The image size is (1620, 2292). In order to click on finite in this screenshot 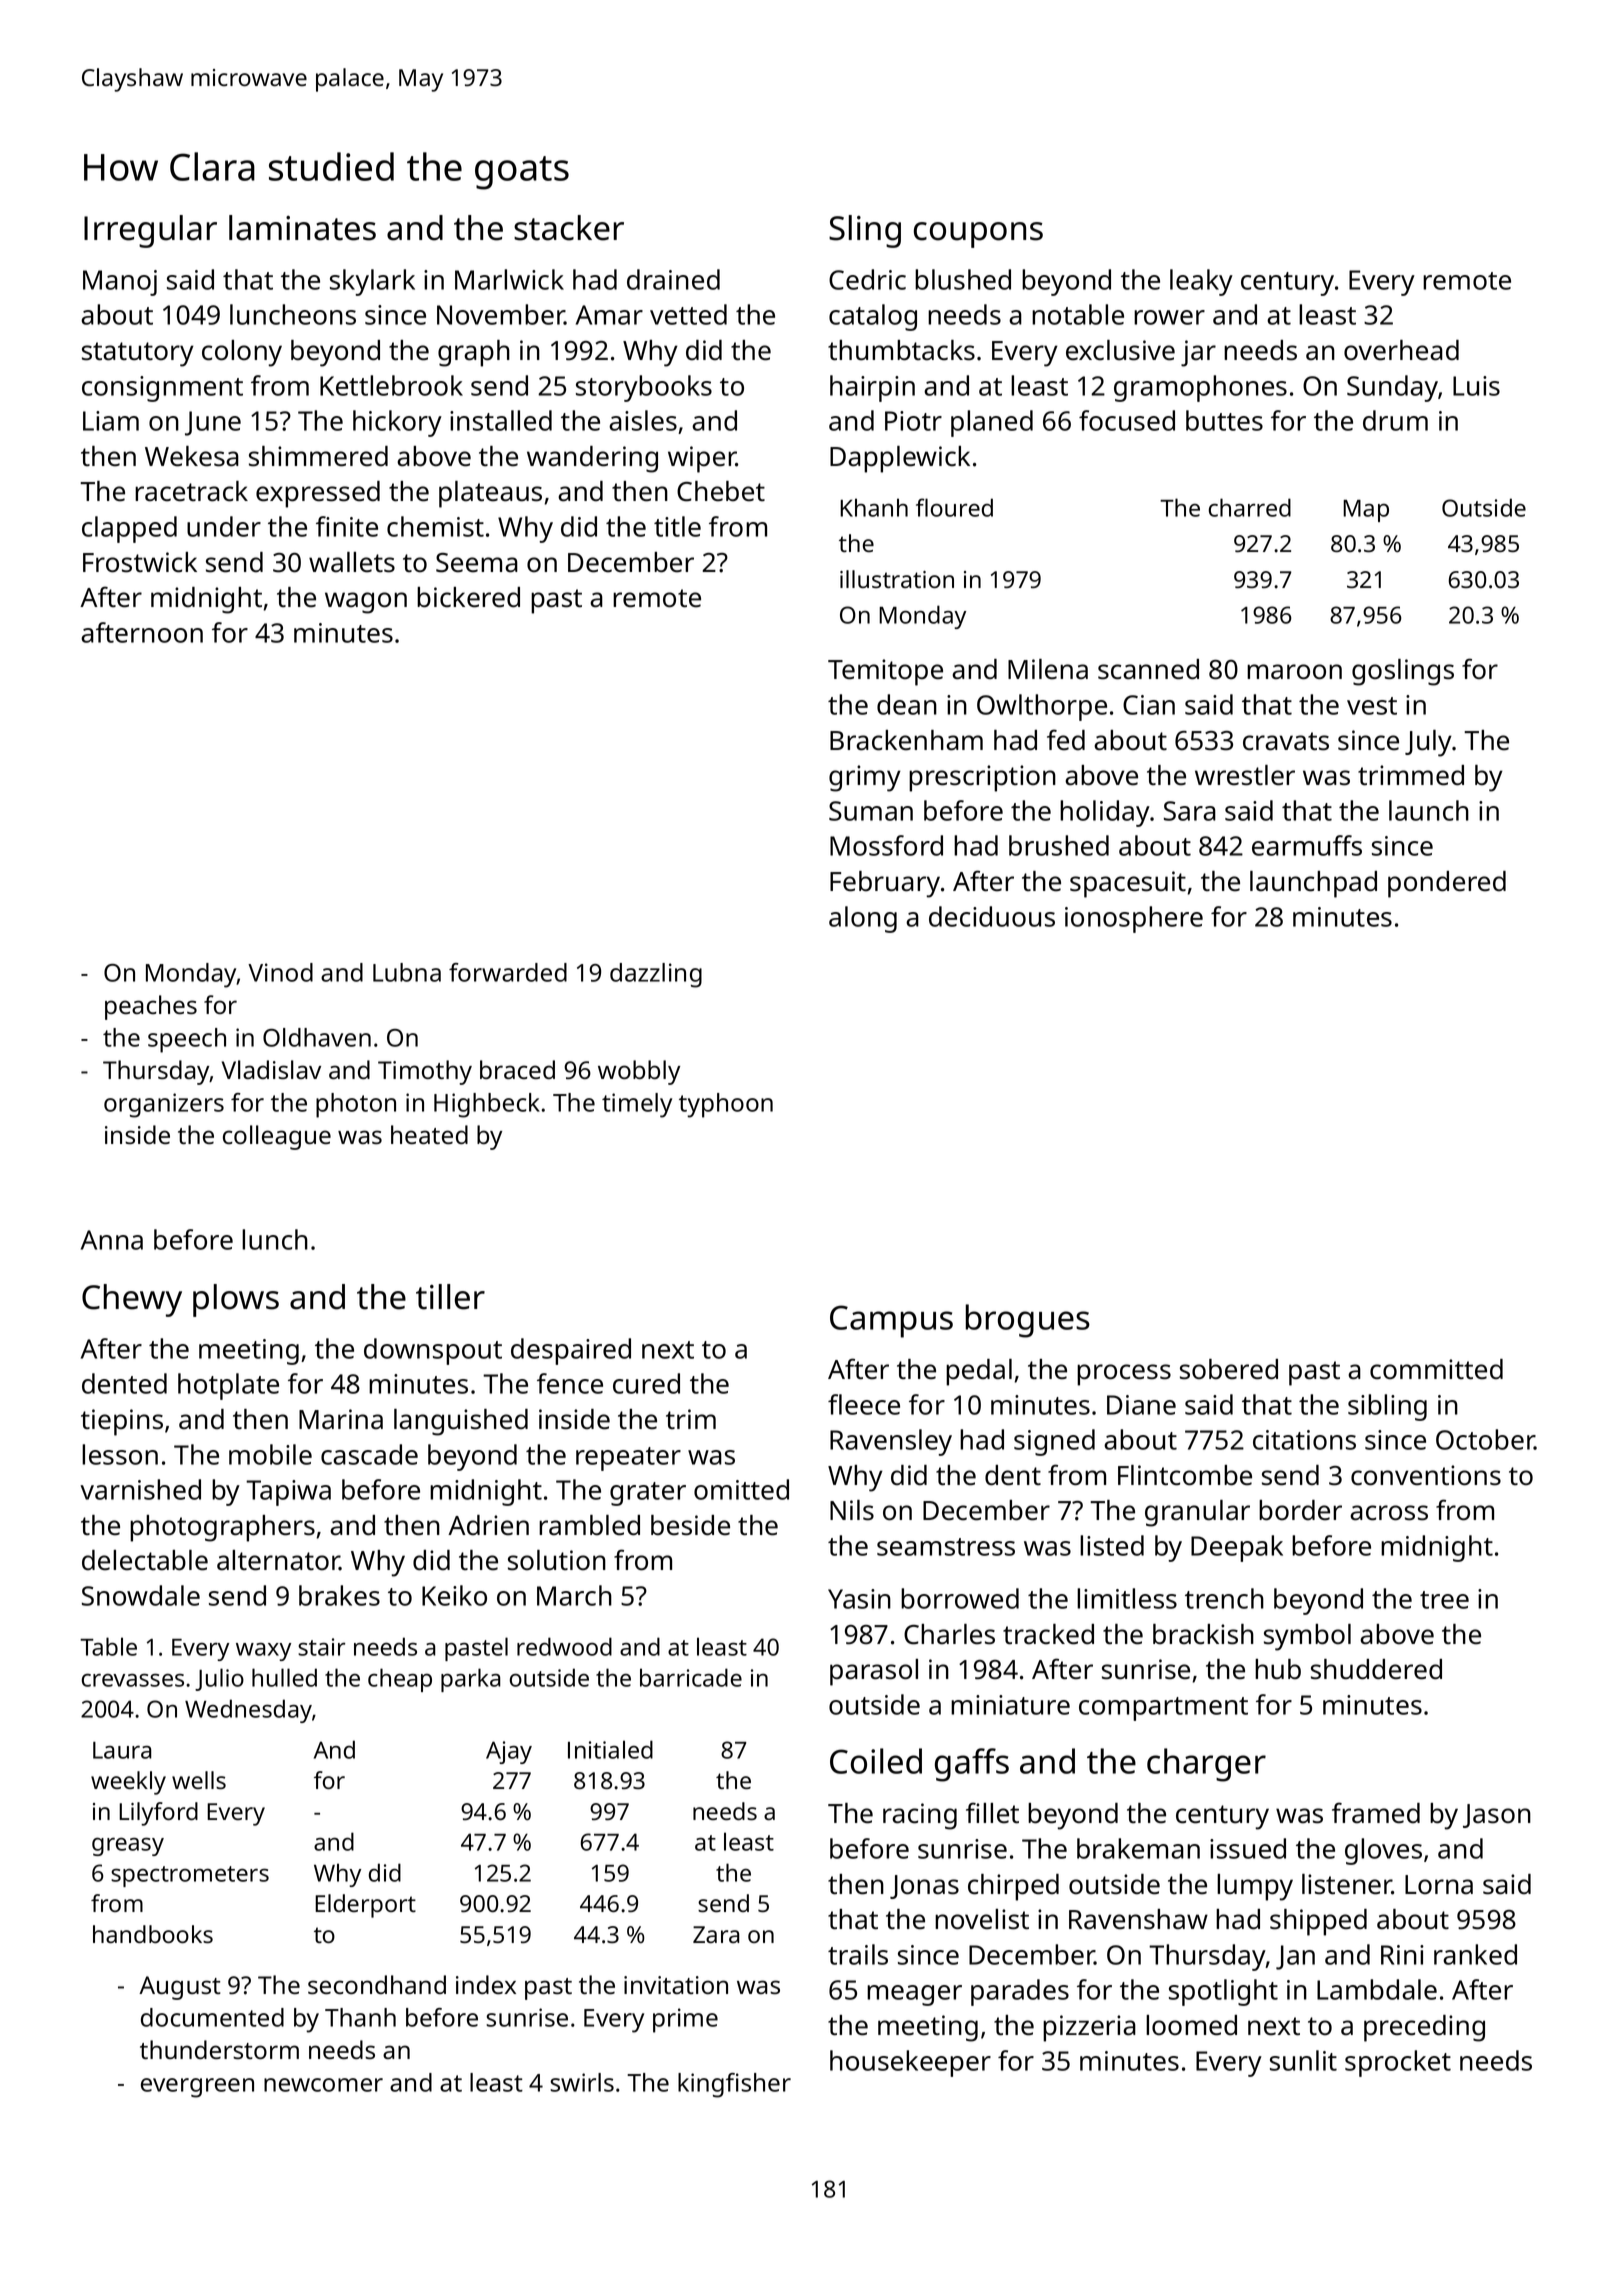, I will do `click(347, 526)`.
